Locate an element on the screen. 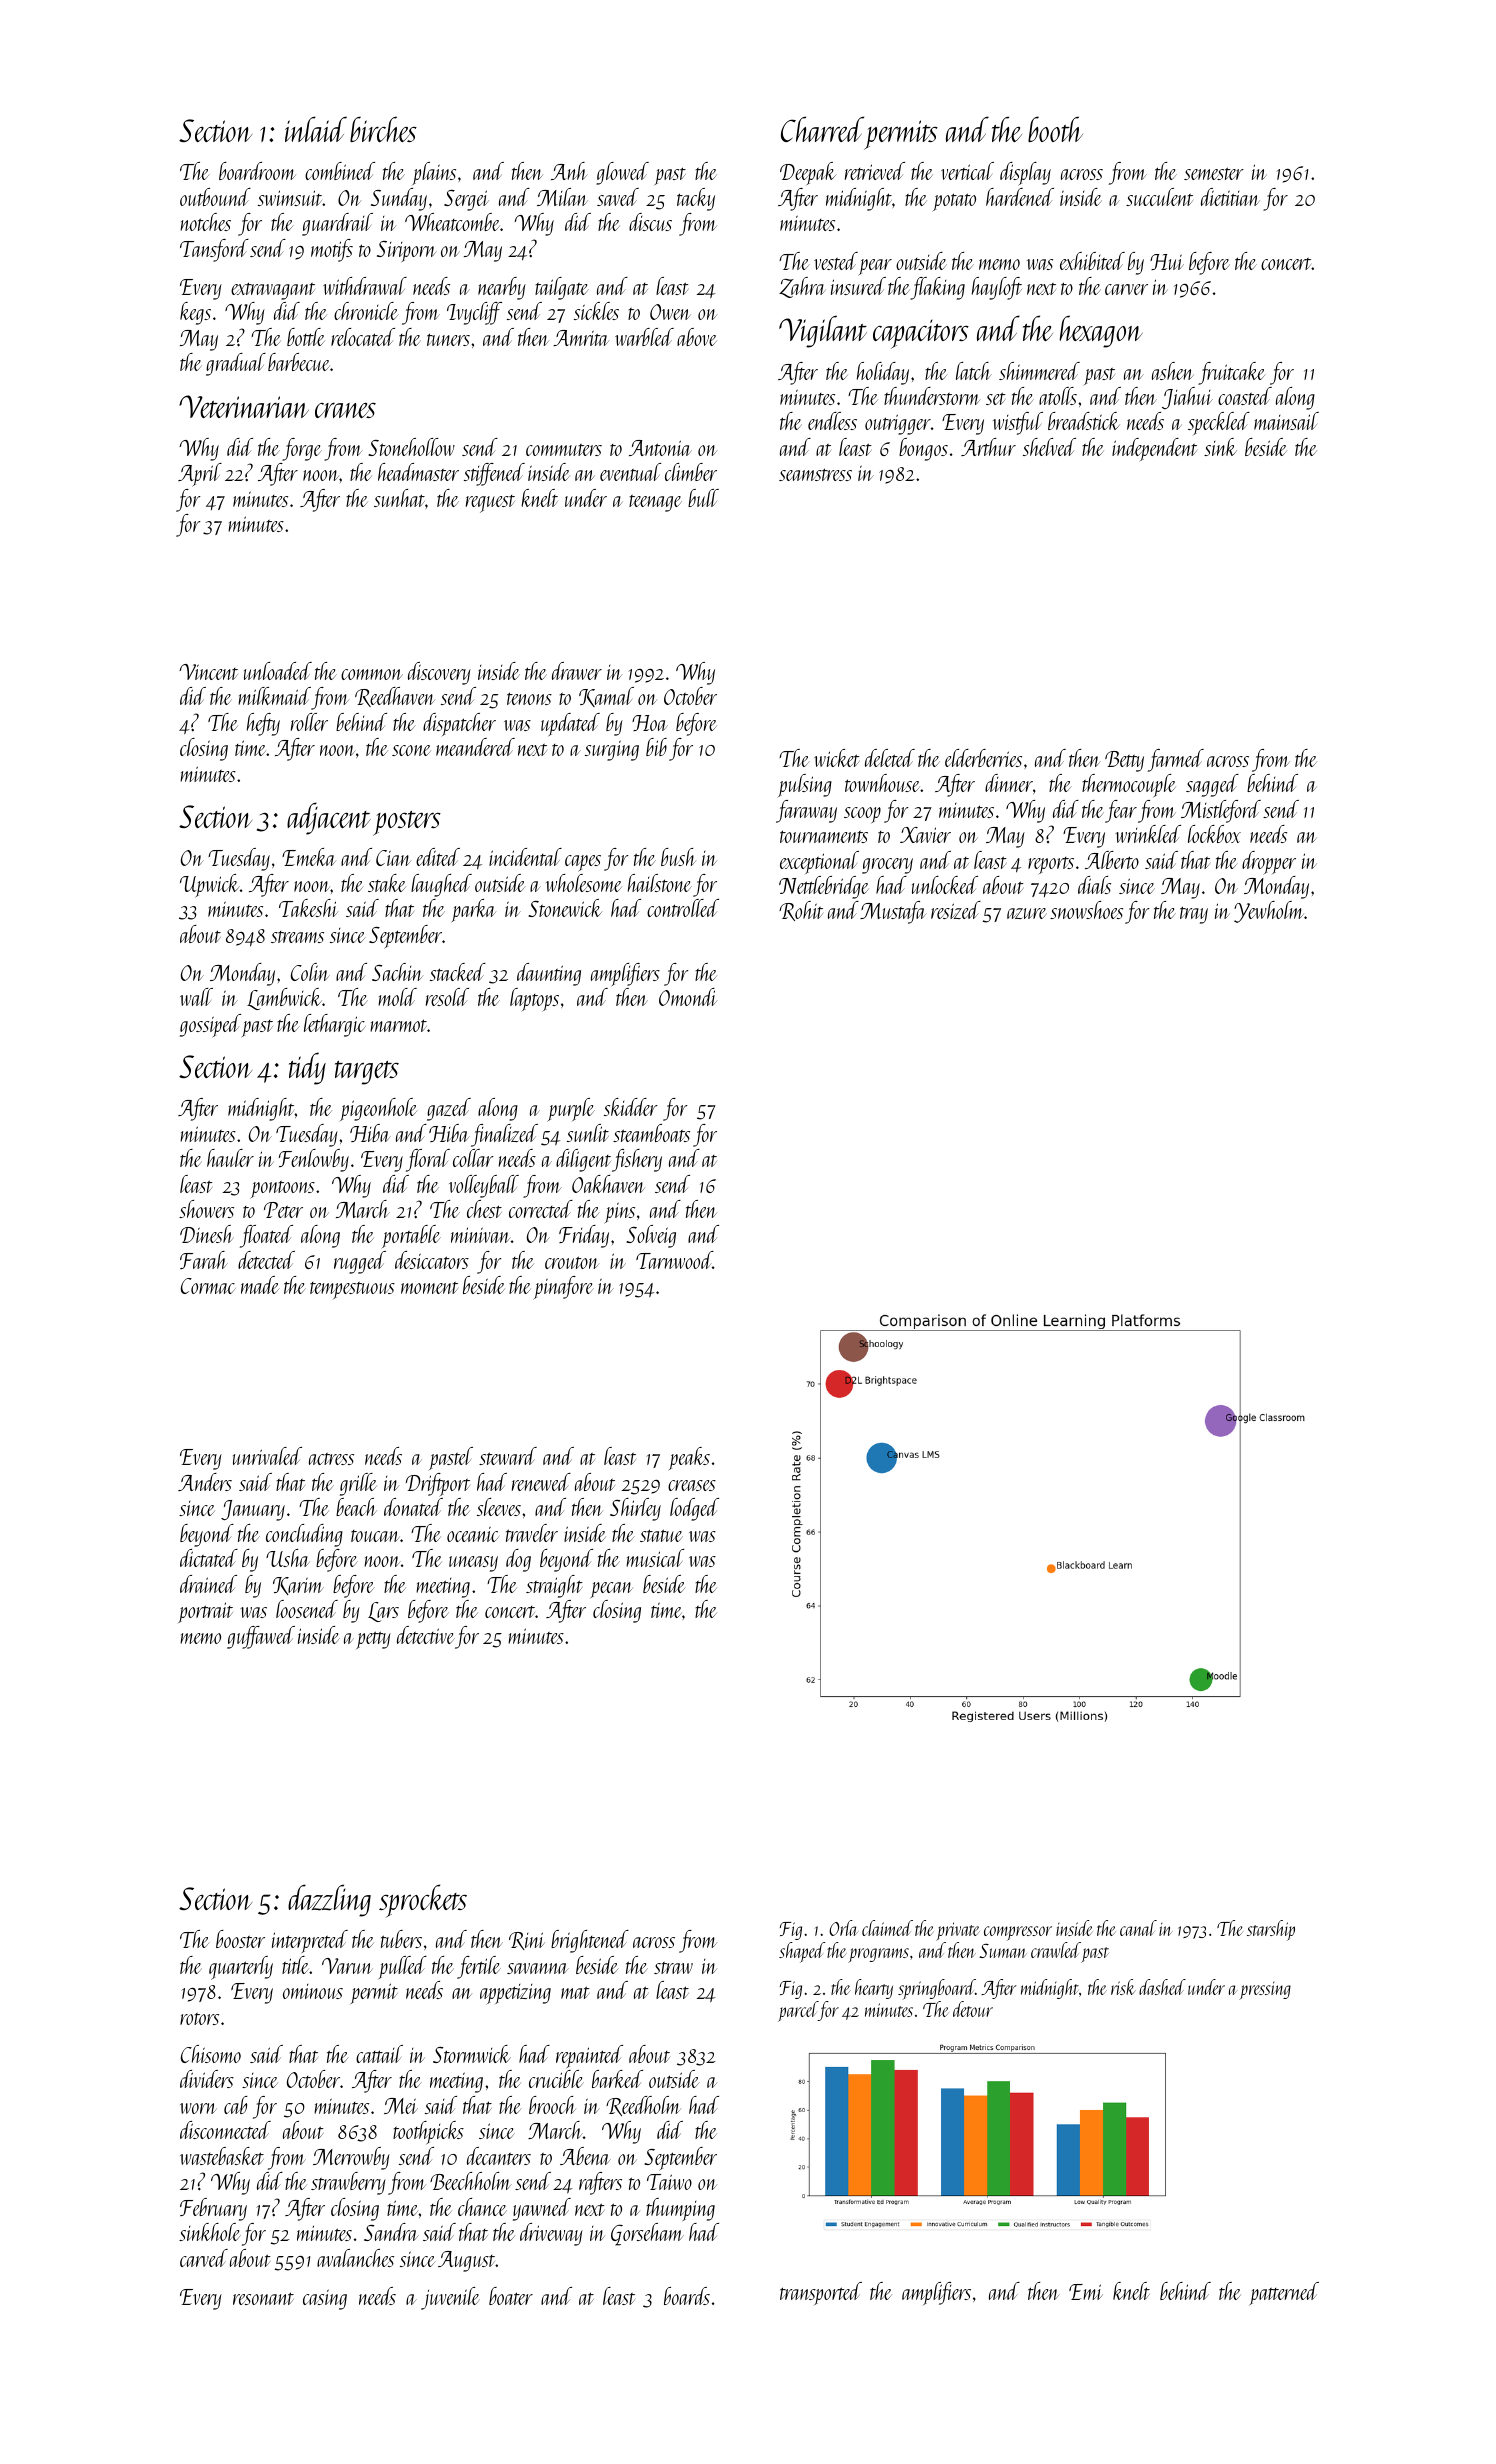 This screenshot has height=2464, width=1496. boards is located at coordinates (687, 2296).
